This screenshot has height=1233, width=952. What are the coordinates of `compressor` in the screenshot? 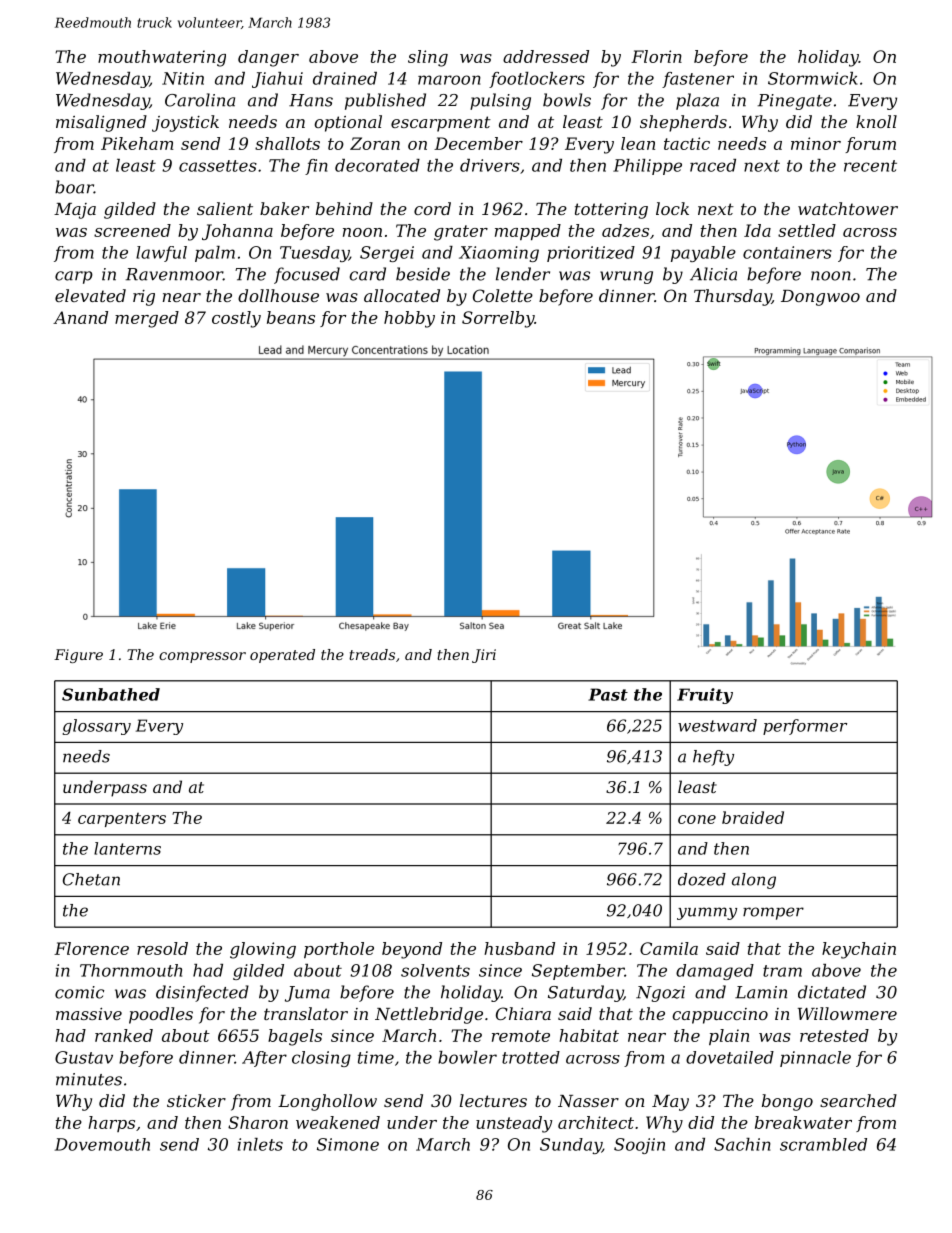 It's located at (202, 657).
